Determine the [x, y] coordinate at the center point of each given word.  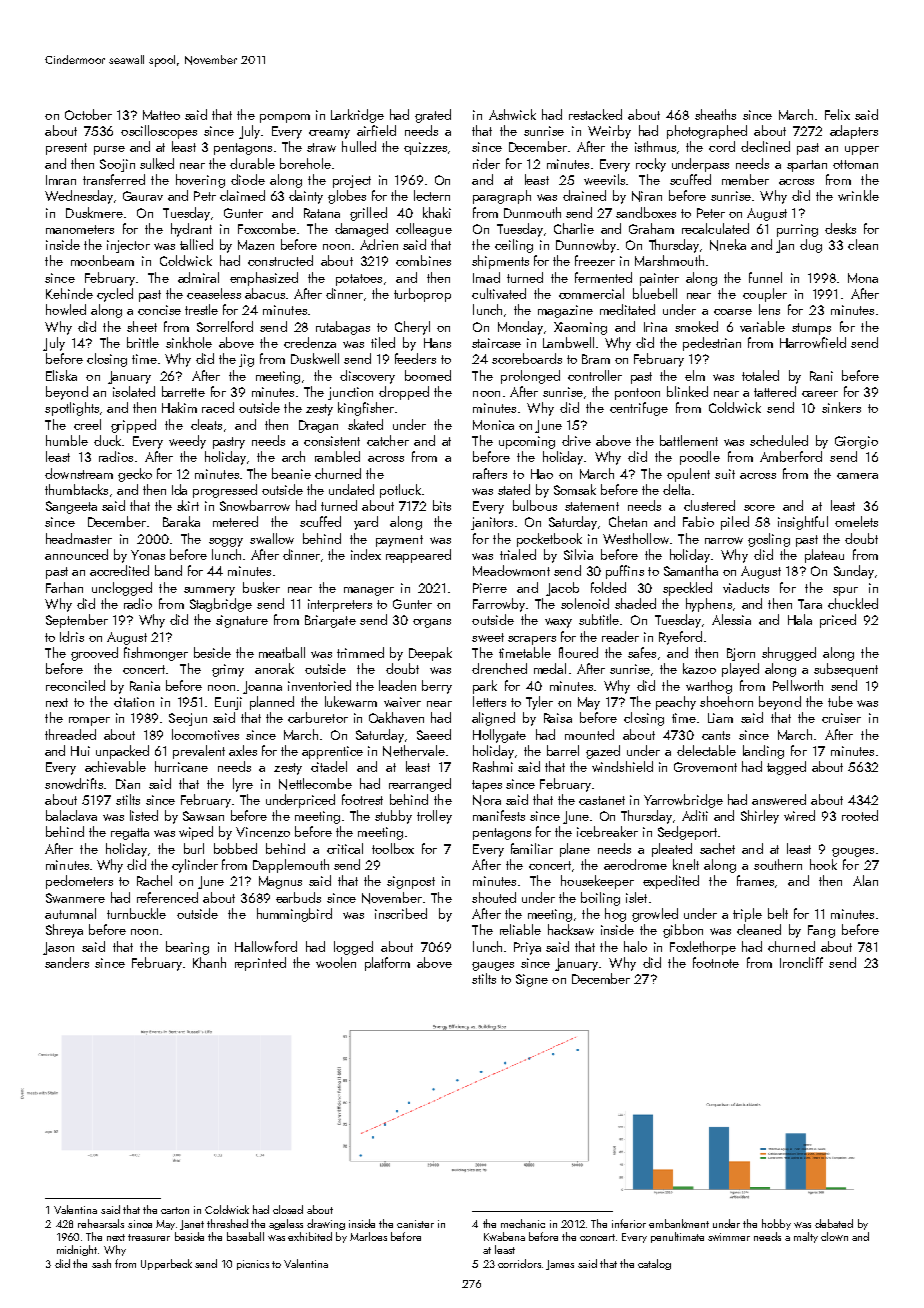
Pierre [490, 588]
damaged [361, 230]
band [168, 570]
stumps [811, 329]
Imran [61, 180]
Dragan [318, 426]
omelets [856, 521]
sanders [67, 962]
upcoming [527, 442]
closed [288, 1209]
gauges [493, 966]
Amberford [791, 456]
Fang [821, 931]
